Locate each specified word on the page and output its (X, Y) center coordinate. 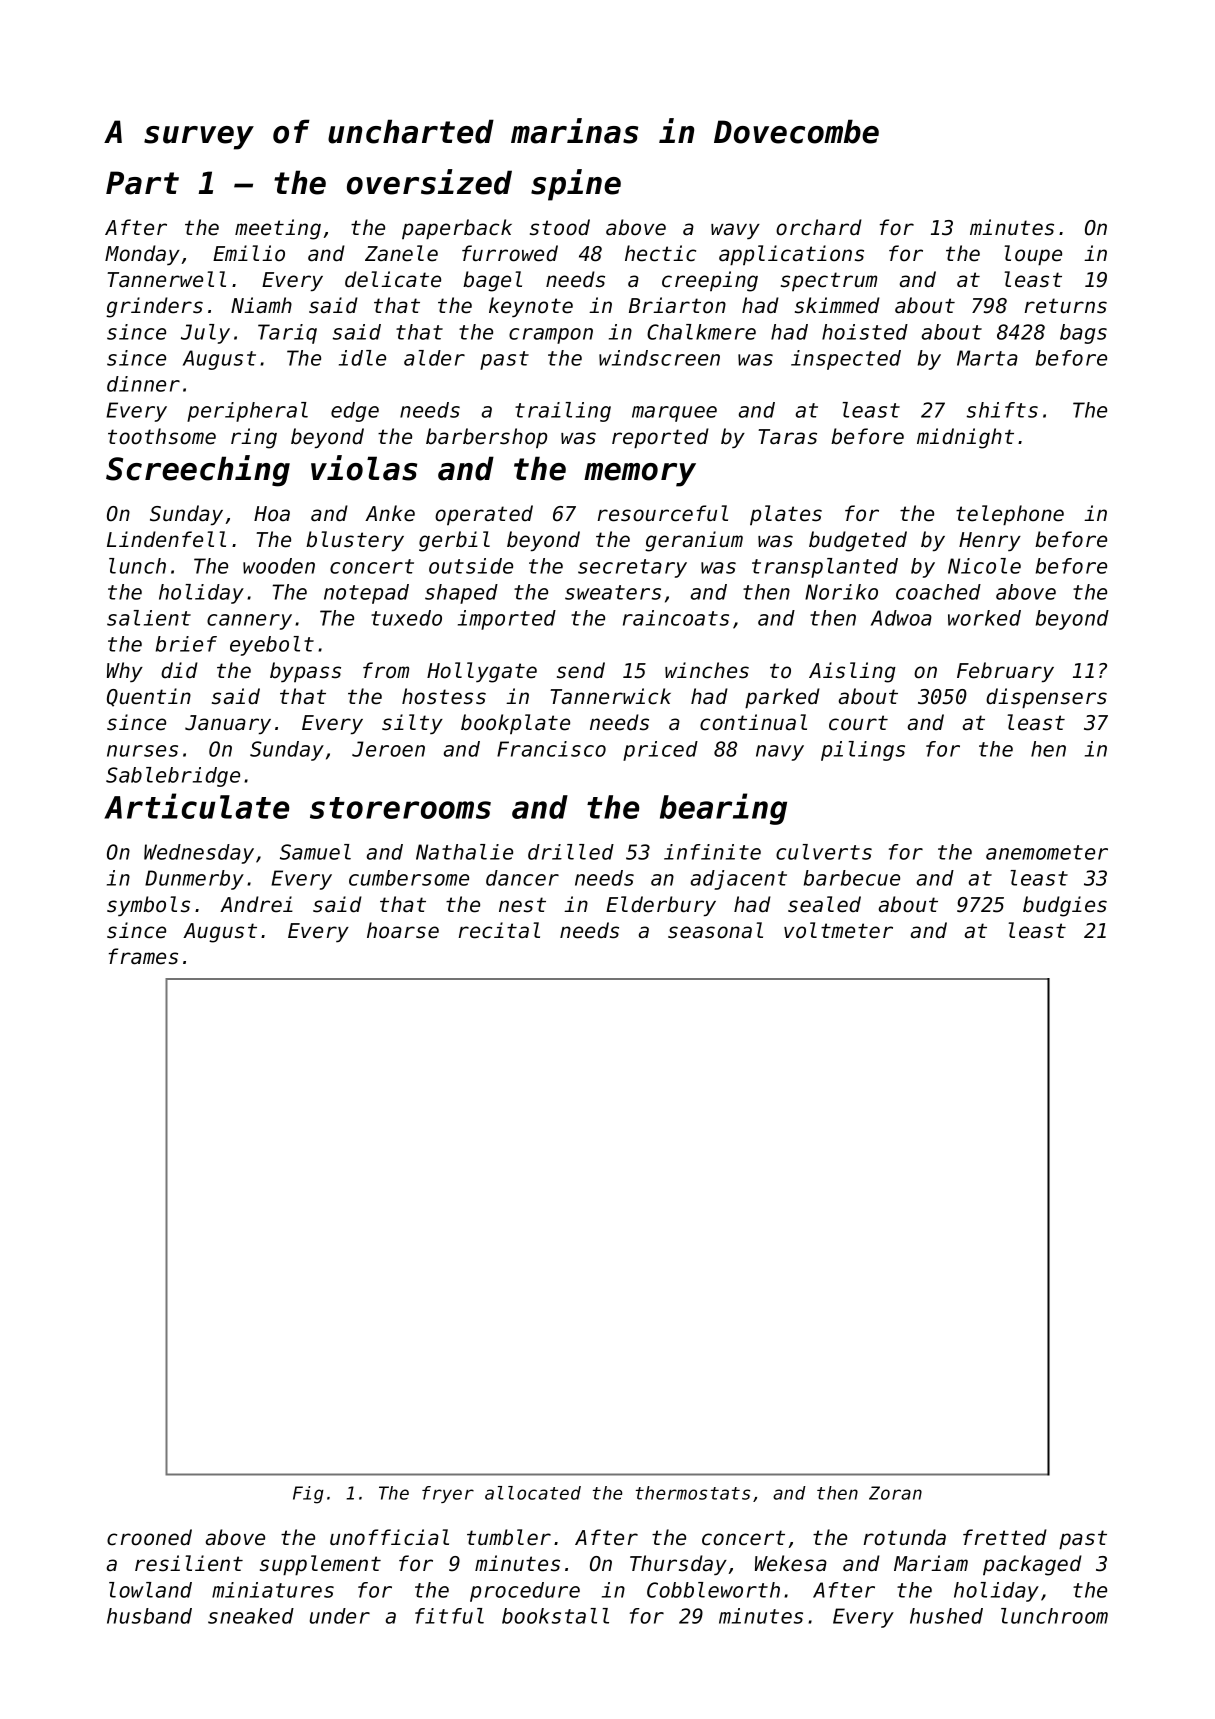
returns (1066, 306)
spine (576, 185)
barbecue (852, 878)
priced (660, 751)
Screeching (198, 471)
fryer (448, 1494)
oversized (429, 182)
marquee (674, 414)
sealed (824, 904)
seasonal (715, 930)
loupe (1033, 255)
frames (143, 956)
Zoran (895, 1493)
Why (125, 672)
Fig (308, 1495)
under (340, 1616)
